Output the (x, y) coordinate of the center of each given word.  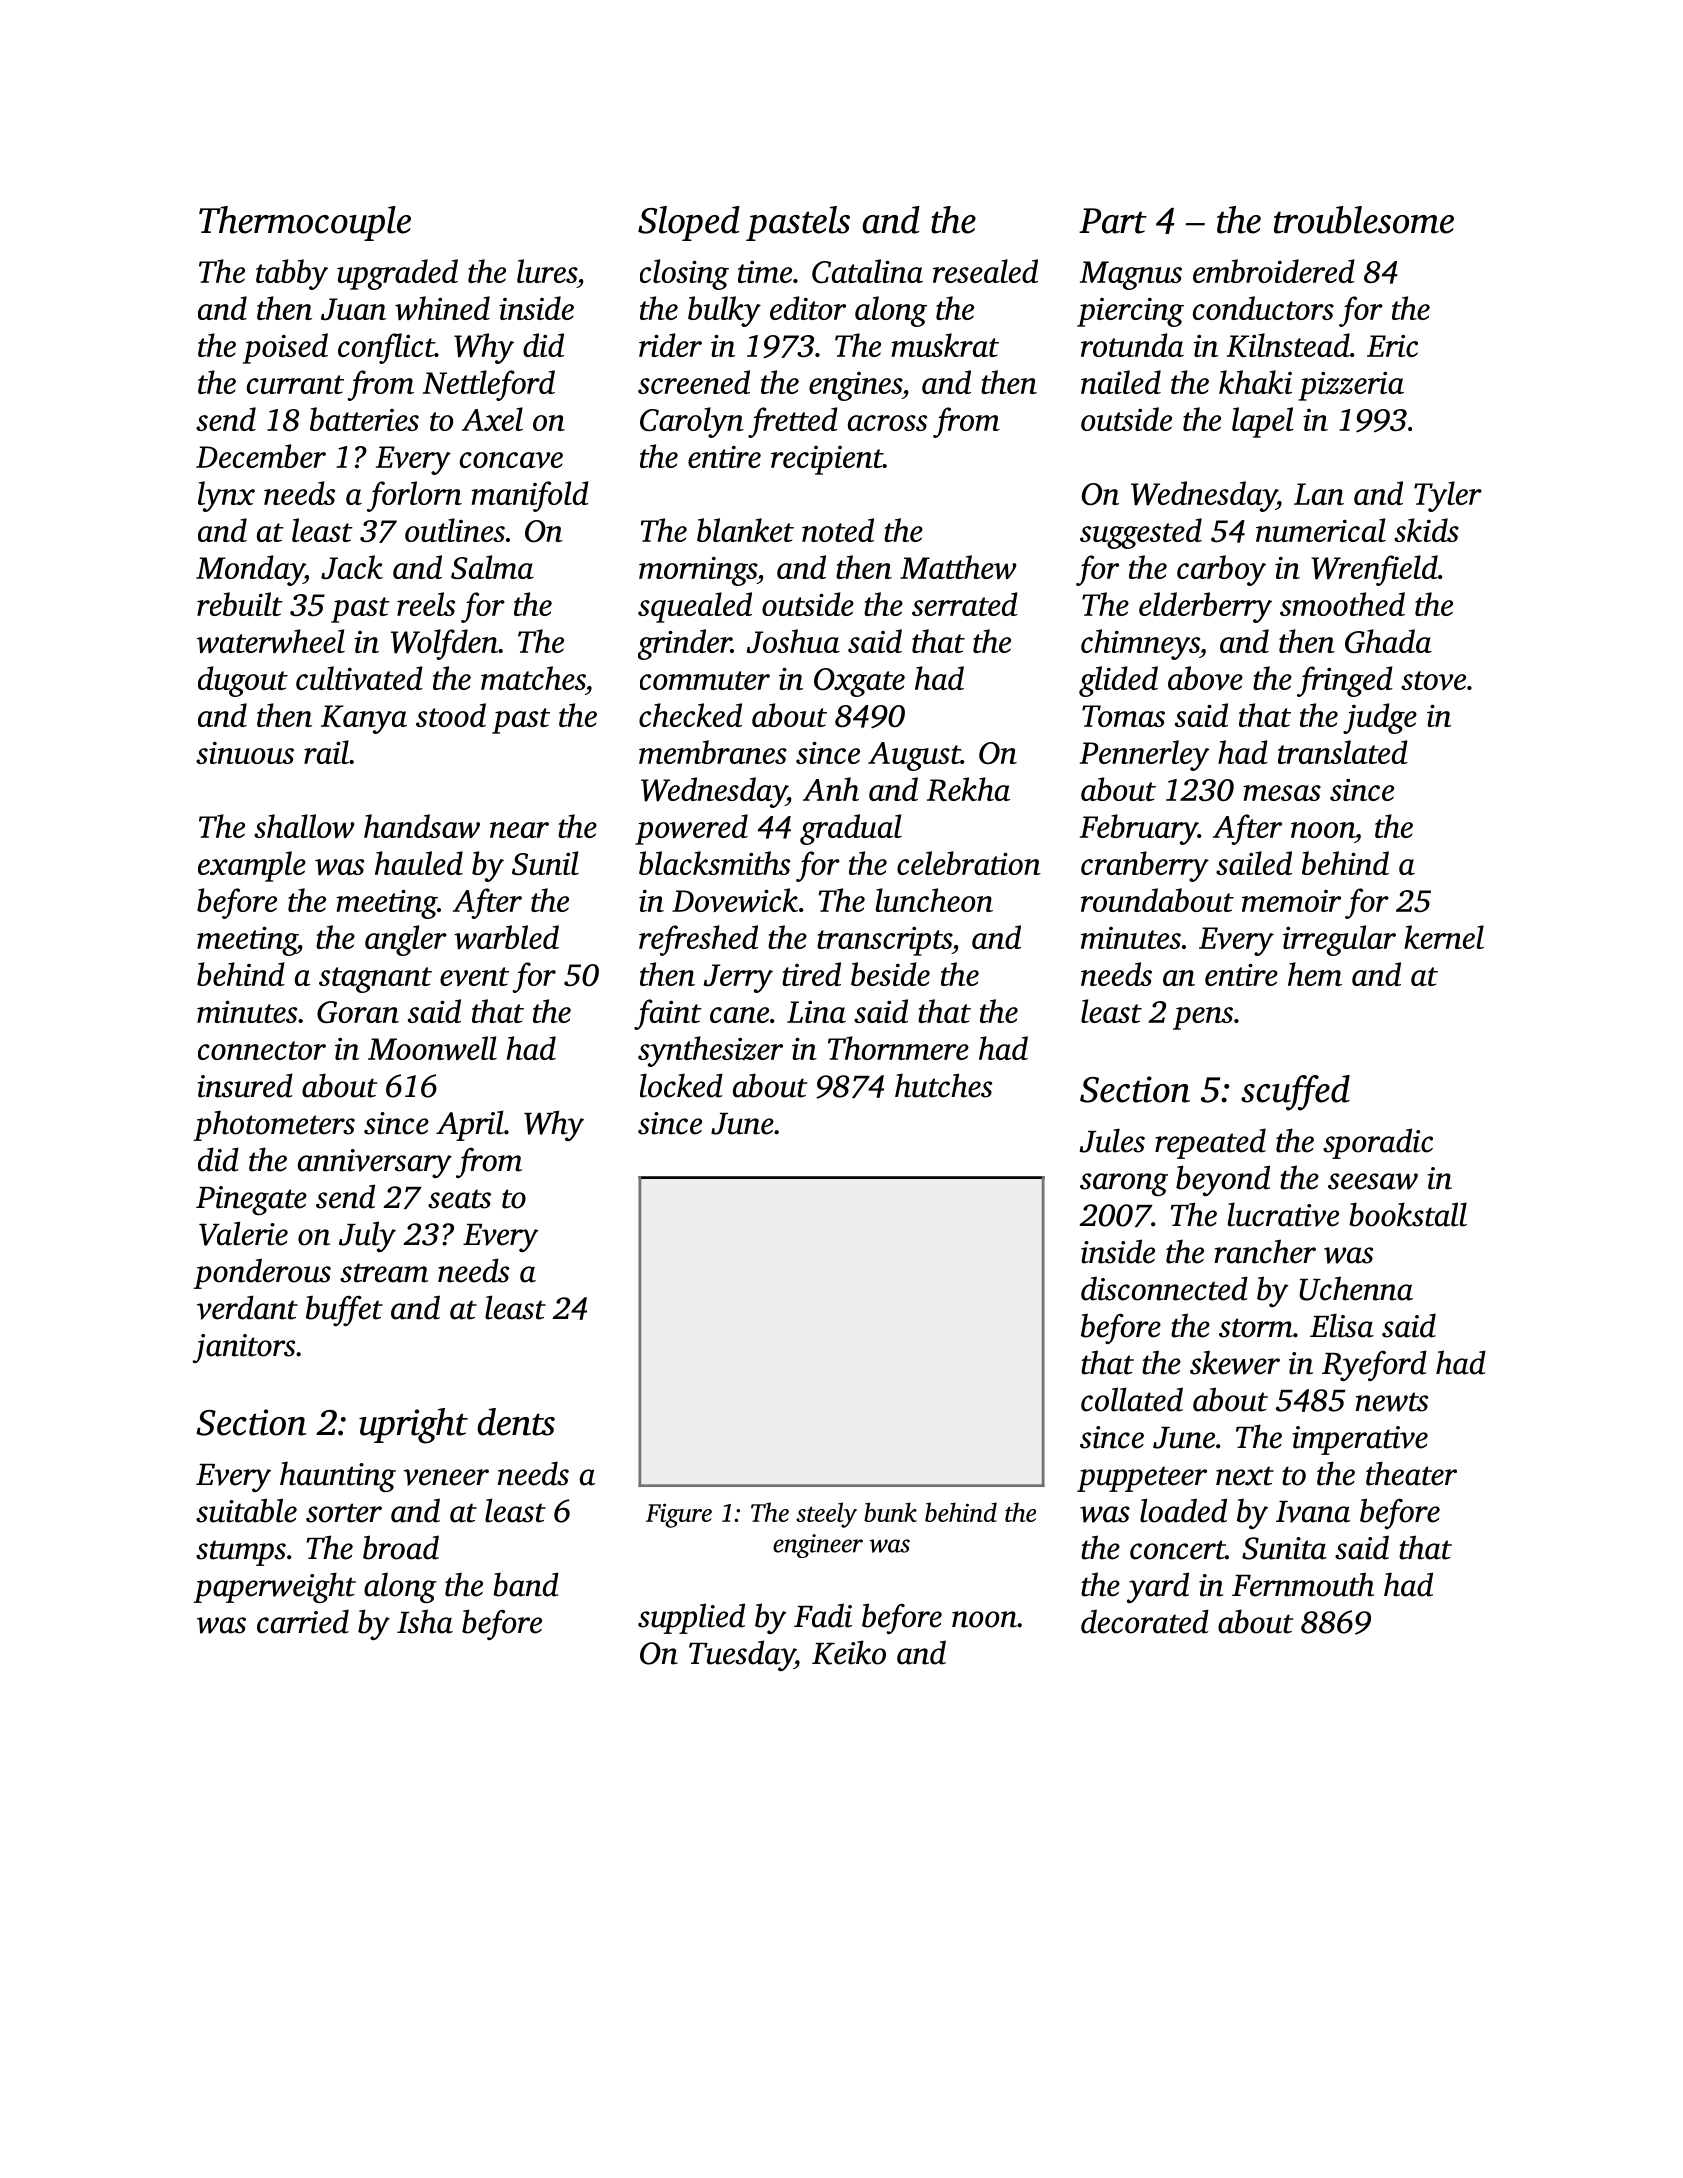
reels (426, 604)
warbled (506, 937)
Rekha (968, 789)
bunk (890, 1512)
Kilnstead (1288, 345)
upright (413, 1426)
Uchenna (1356, 1288)
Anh (831, 789)
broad (401, 1547)
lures (547, 271)
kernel (1444, 937)
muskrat (945, 345)
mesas (1282, 793)
